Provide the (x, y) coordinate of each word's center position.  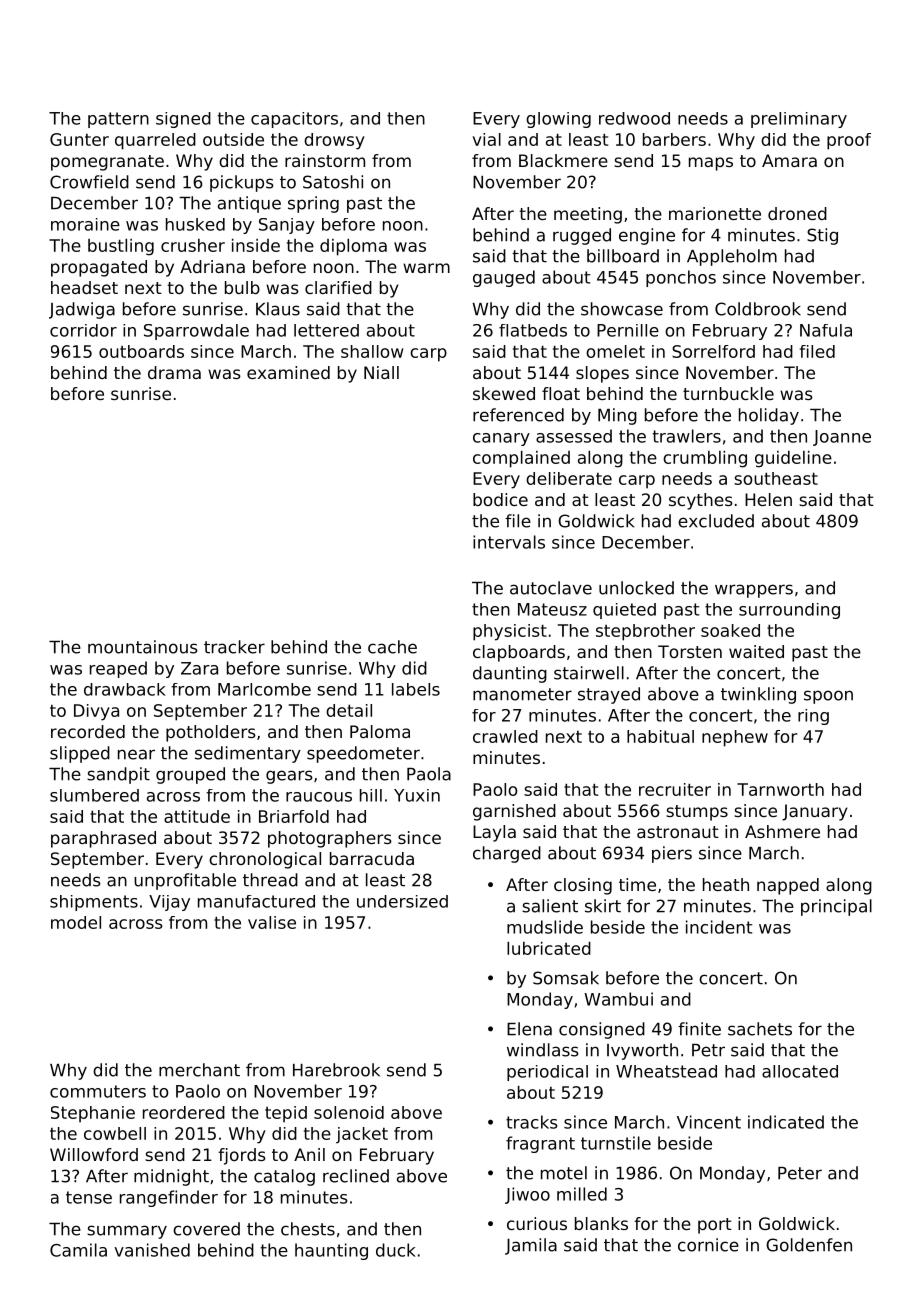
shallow (372, 351)
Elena (529, 1029)
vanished (152, 1250)
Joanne (842, 438)
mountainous (143, 647)
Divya (96, 712)
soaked (730, 630)
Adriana (212, 266)
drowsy (334, 141)
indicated (786, 1122)
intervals (509, 542)
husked (195, 224)
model (76, 922)
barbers (674, 139)
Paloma (380, 731)
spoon (828, 697)
